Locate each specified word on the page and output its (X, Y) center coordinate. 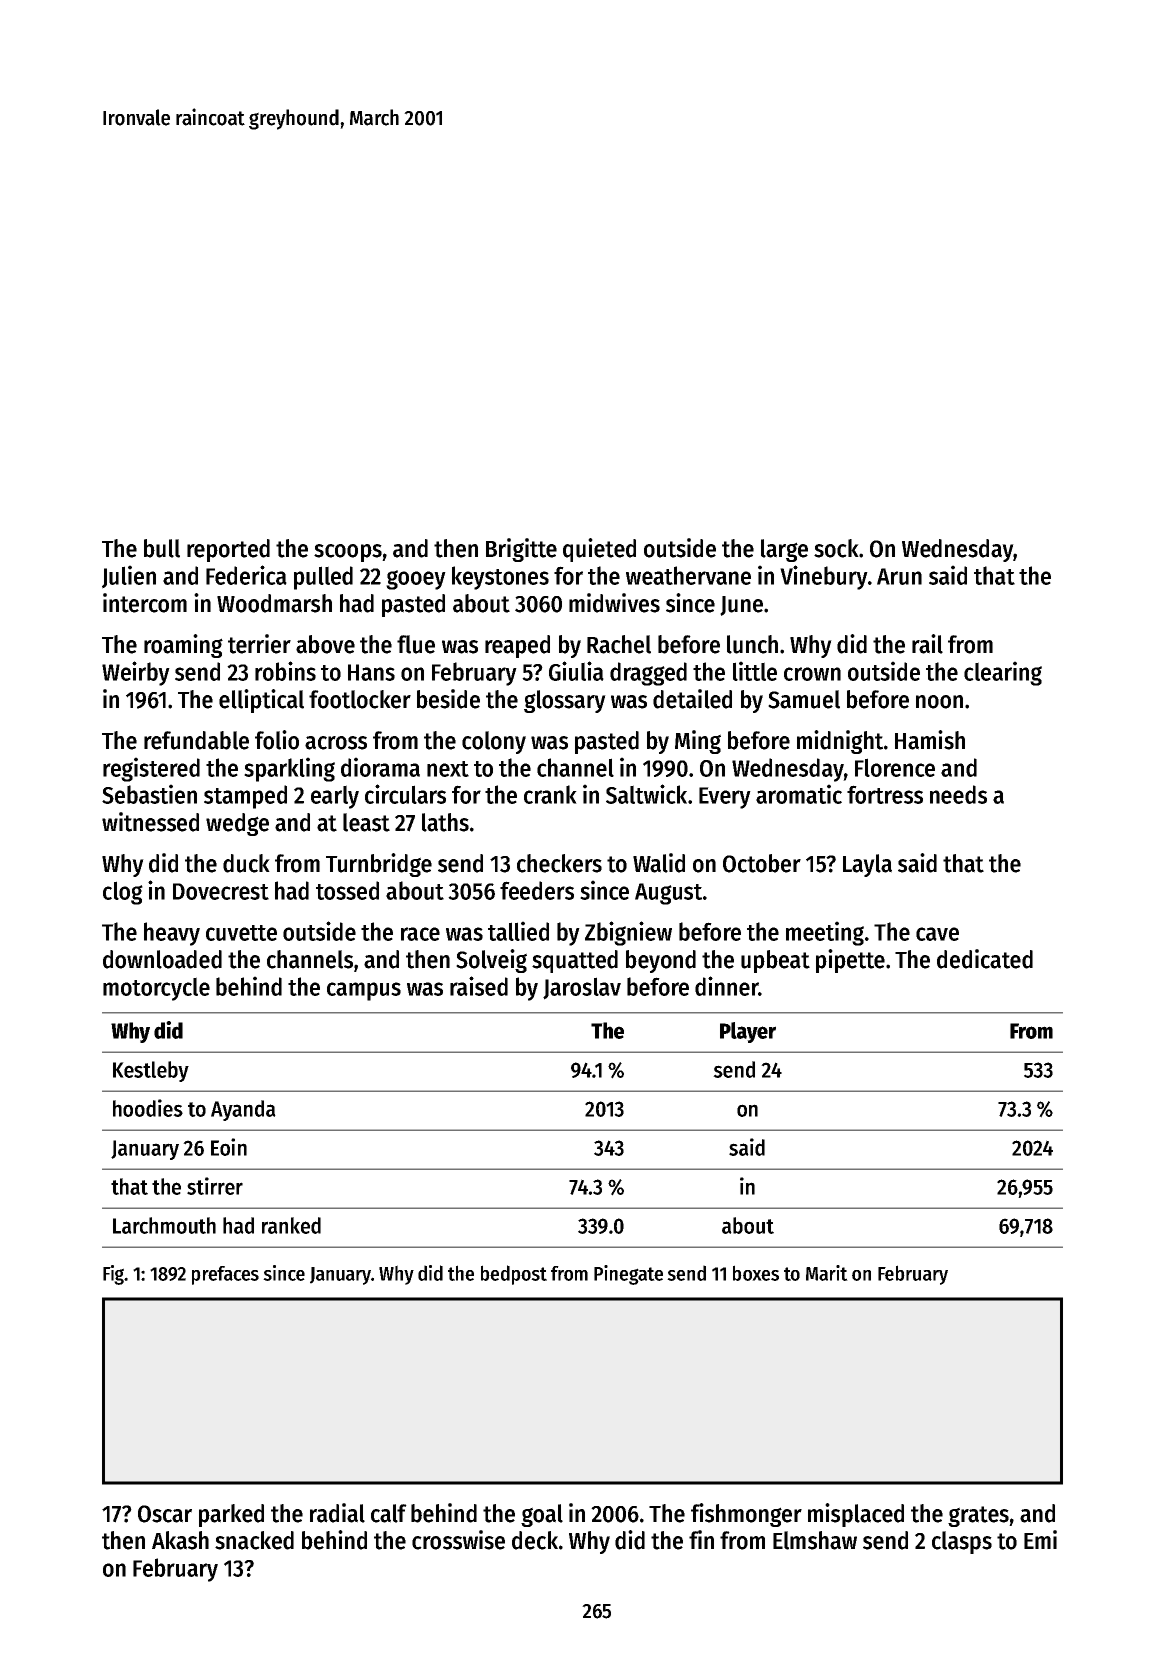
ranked (291, 1225)
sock (836, 548)
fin (701, 1539)
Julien (129, 577)
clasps (962, 1542)
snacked (254, 1540)
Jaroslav (582, 988)
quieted (599, 550)
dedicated (985, 959)
